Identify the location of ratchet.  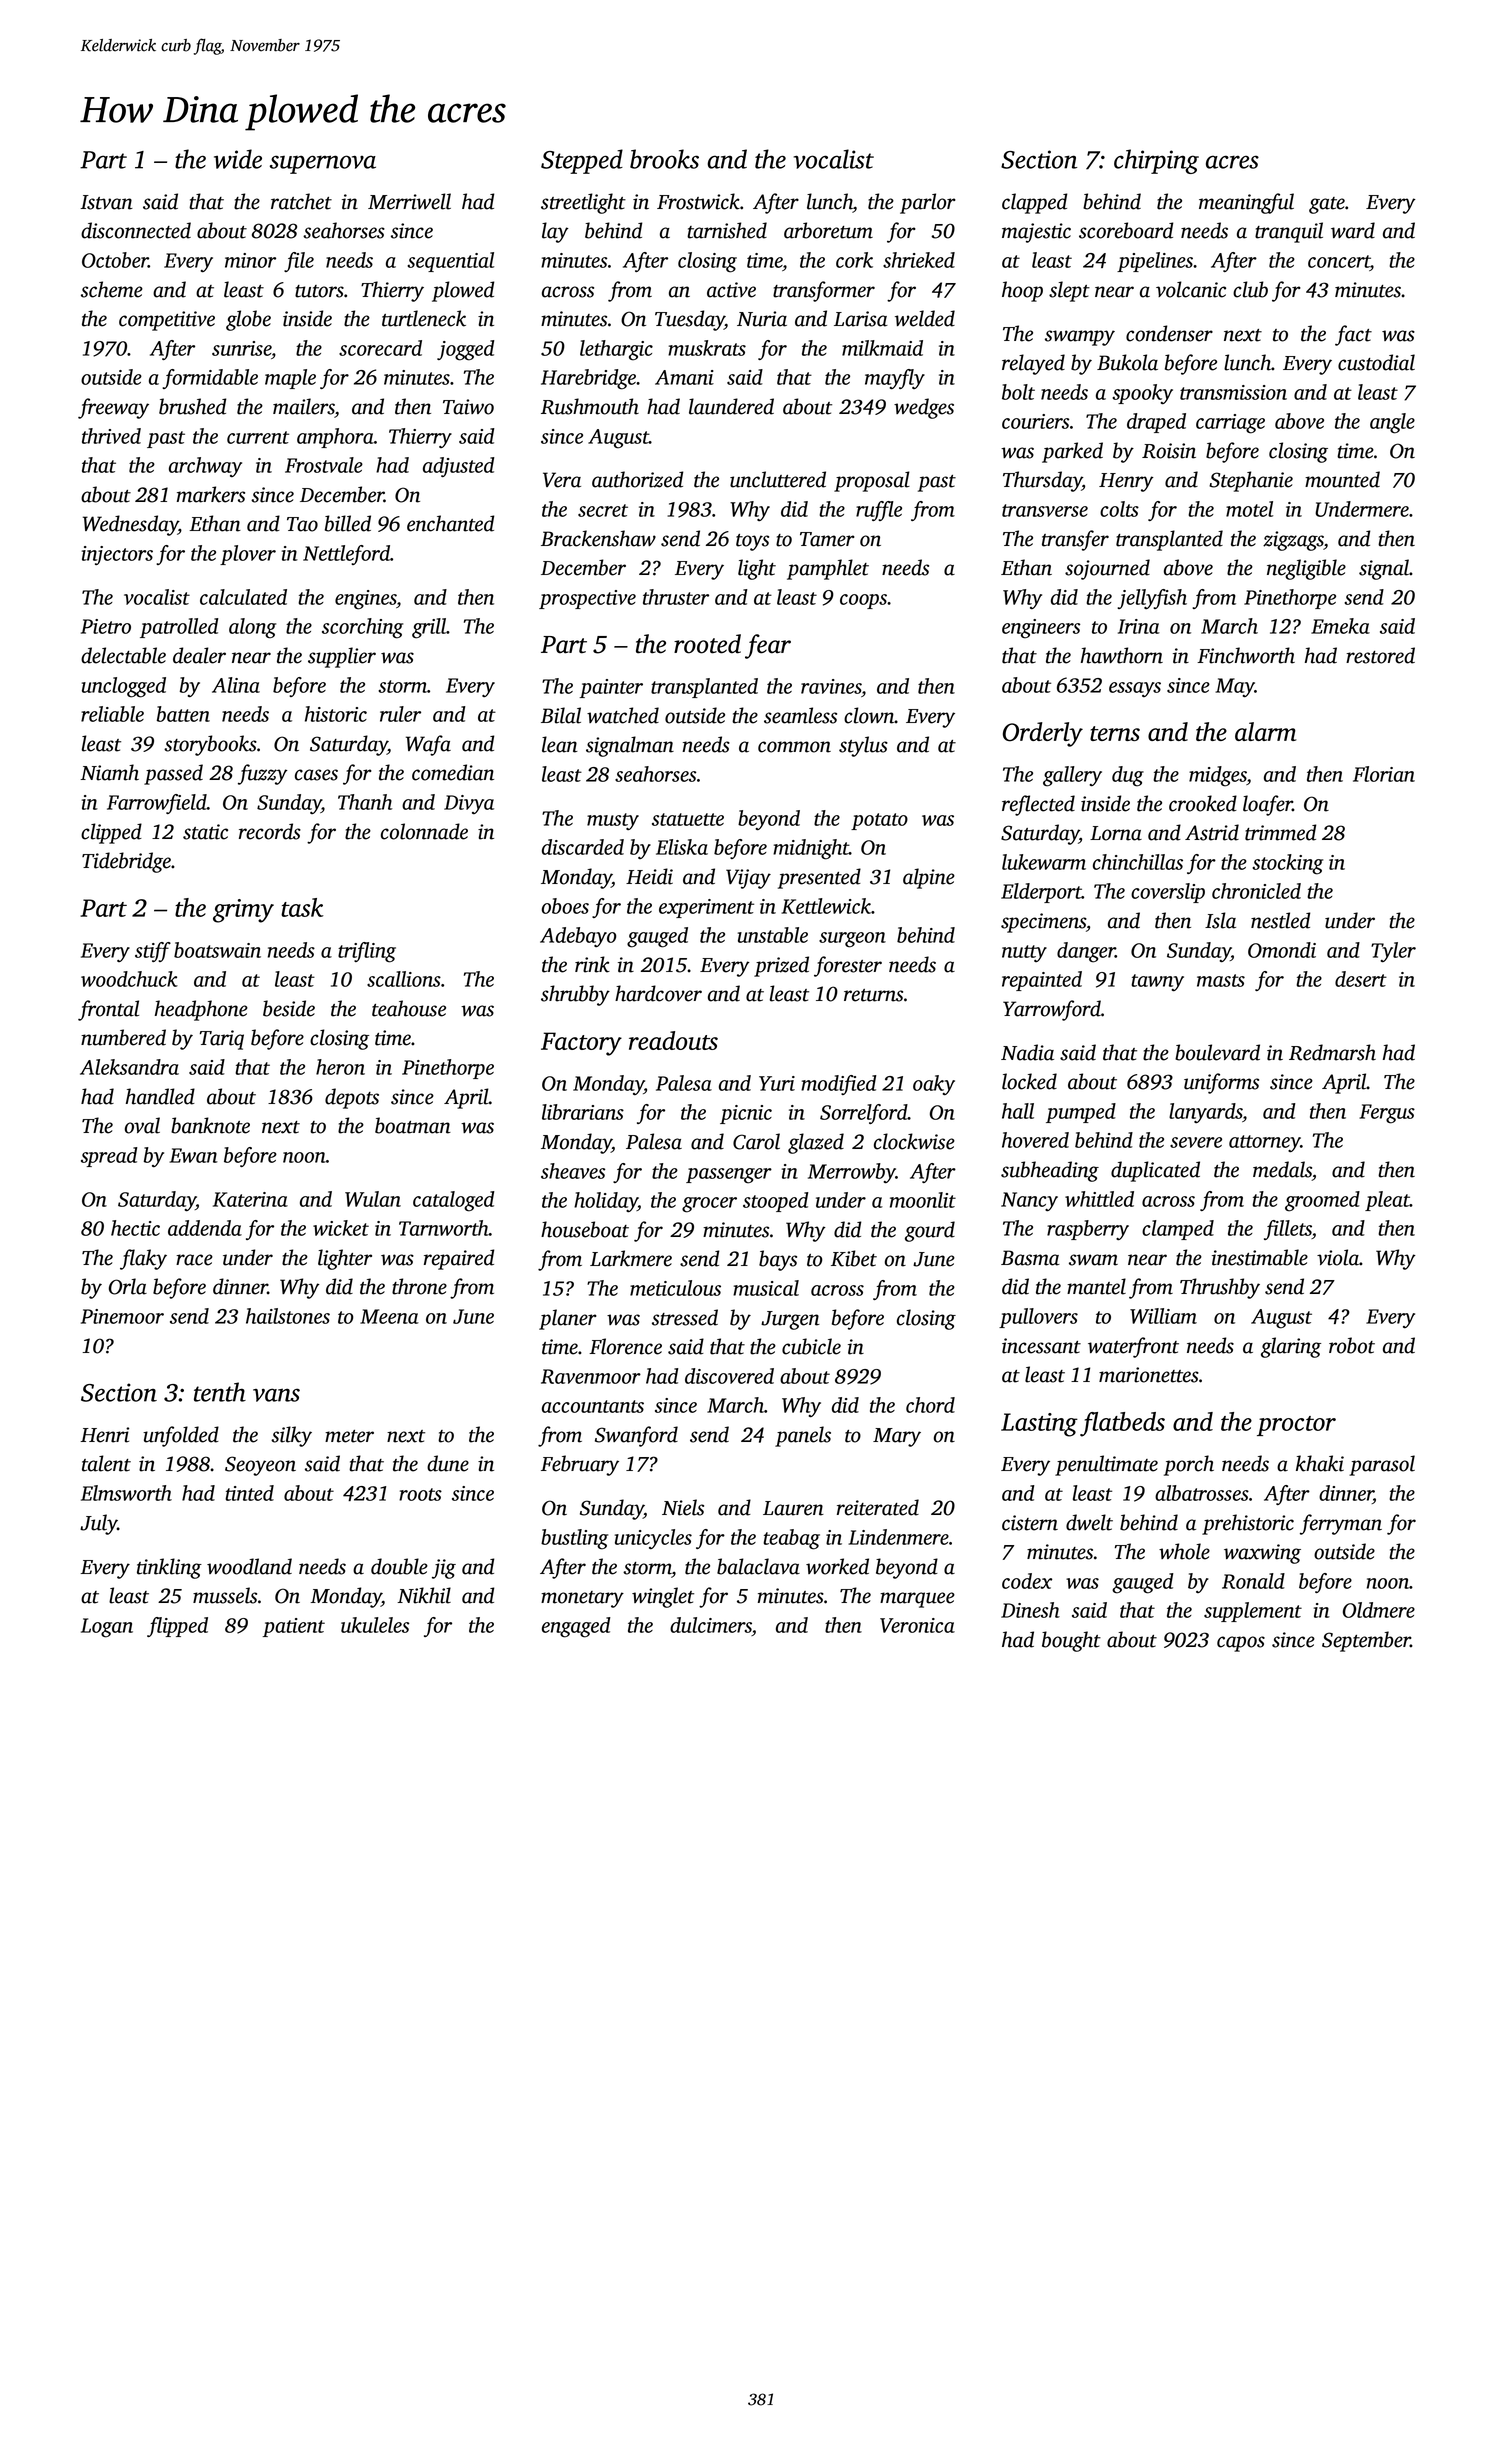
(301, 201).
